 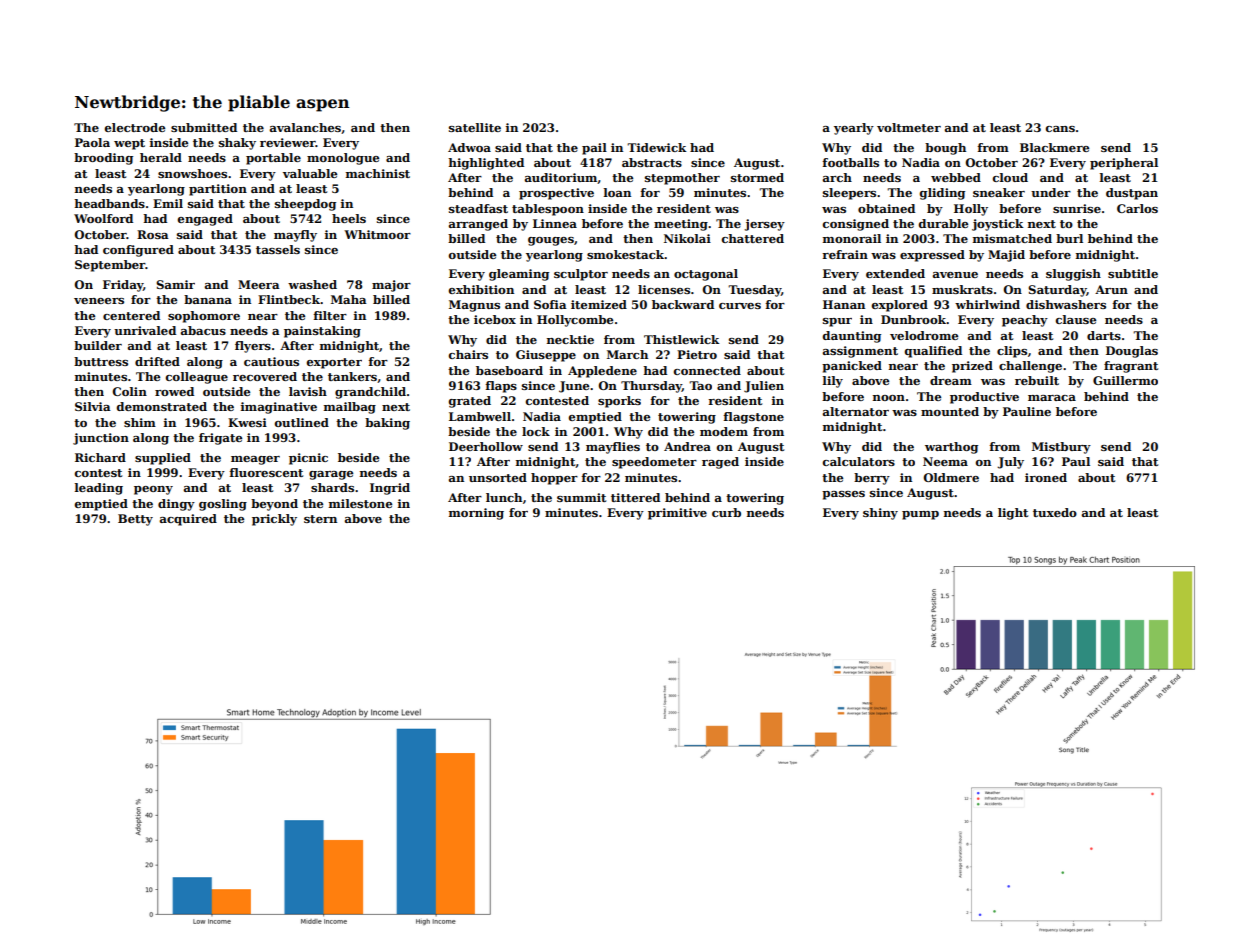 What do you see at coordinates (1055, 512) in the document?
I see `tuxedo` at bounding box center [1055, 512].
